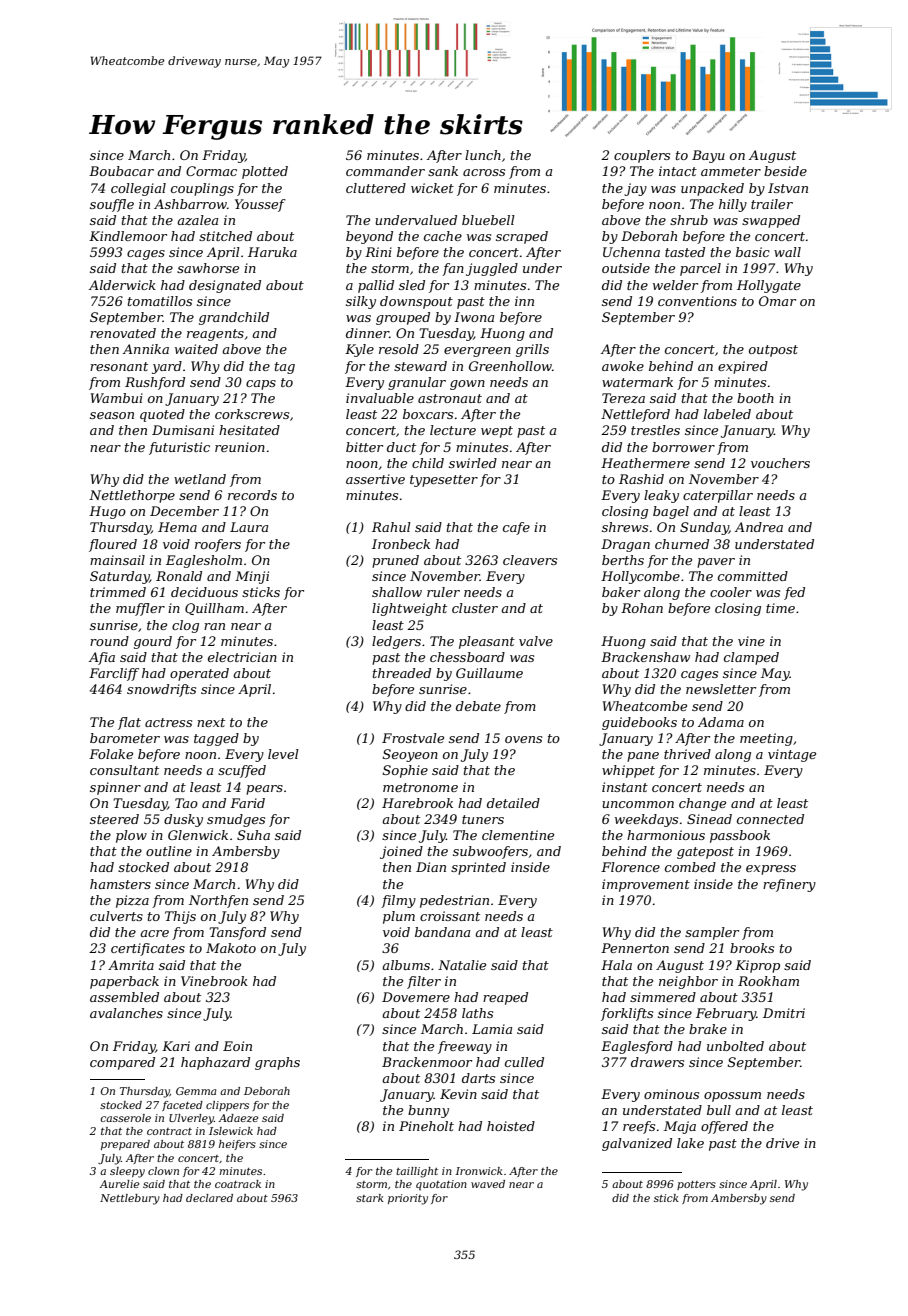 The height and width of the screenshot is (1316, 908). Describe the element at coordinates (408, 1199) in the screenshot. I see `priority` at that location.
